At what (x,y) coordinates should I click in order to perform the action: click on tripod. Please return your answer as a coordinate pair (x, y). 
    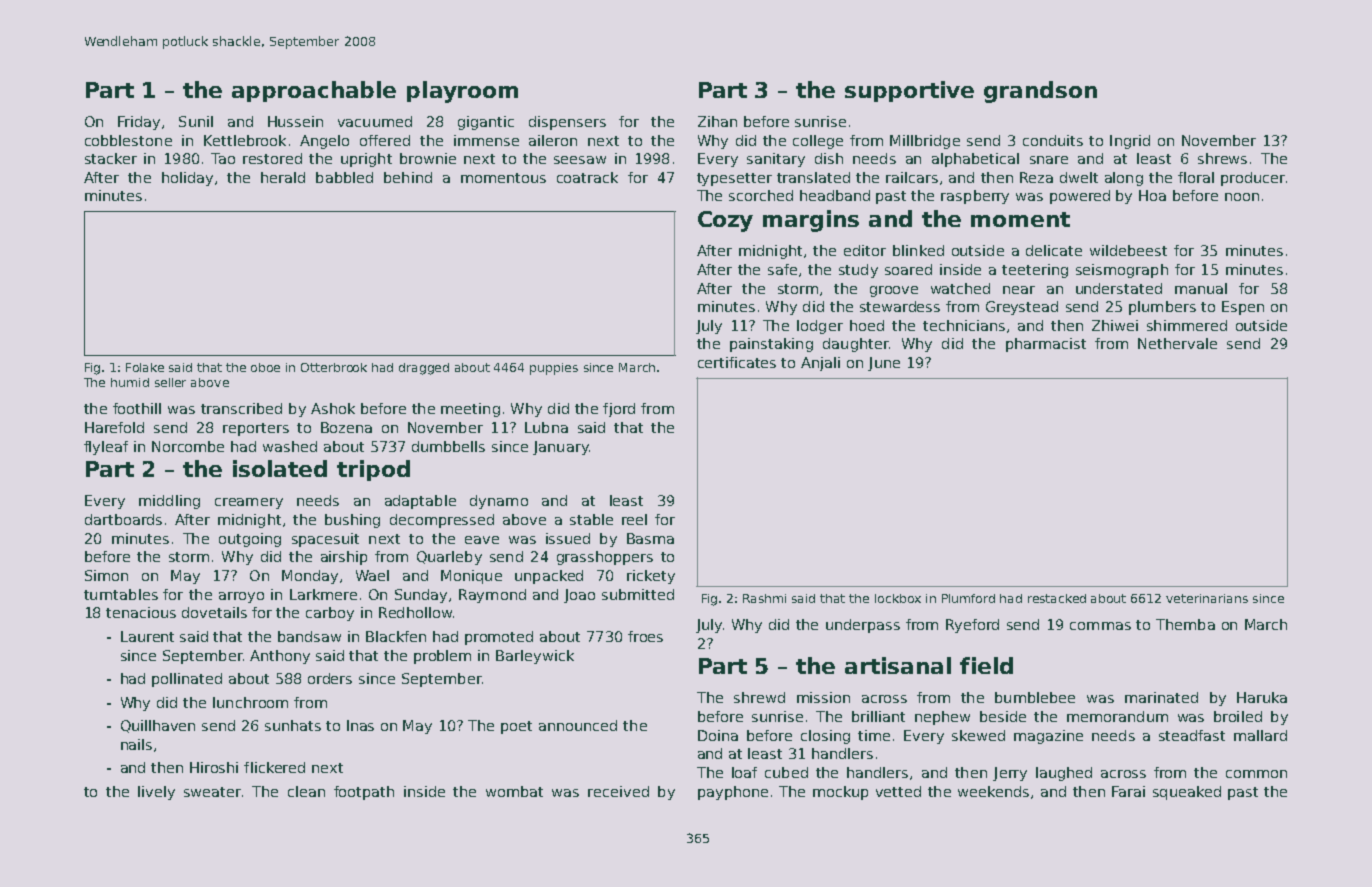
    Looking at the image, I should click on (373, 470).
